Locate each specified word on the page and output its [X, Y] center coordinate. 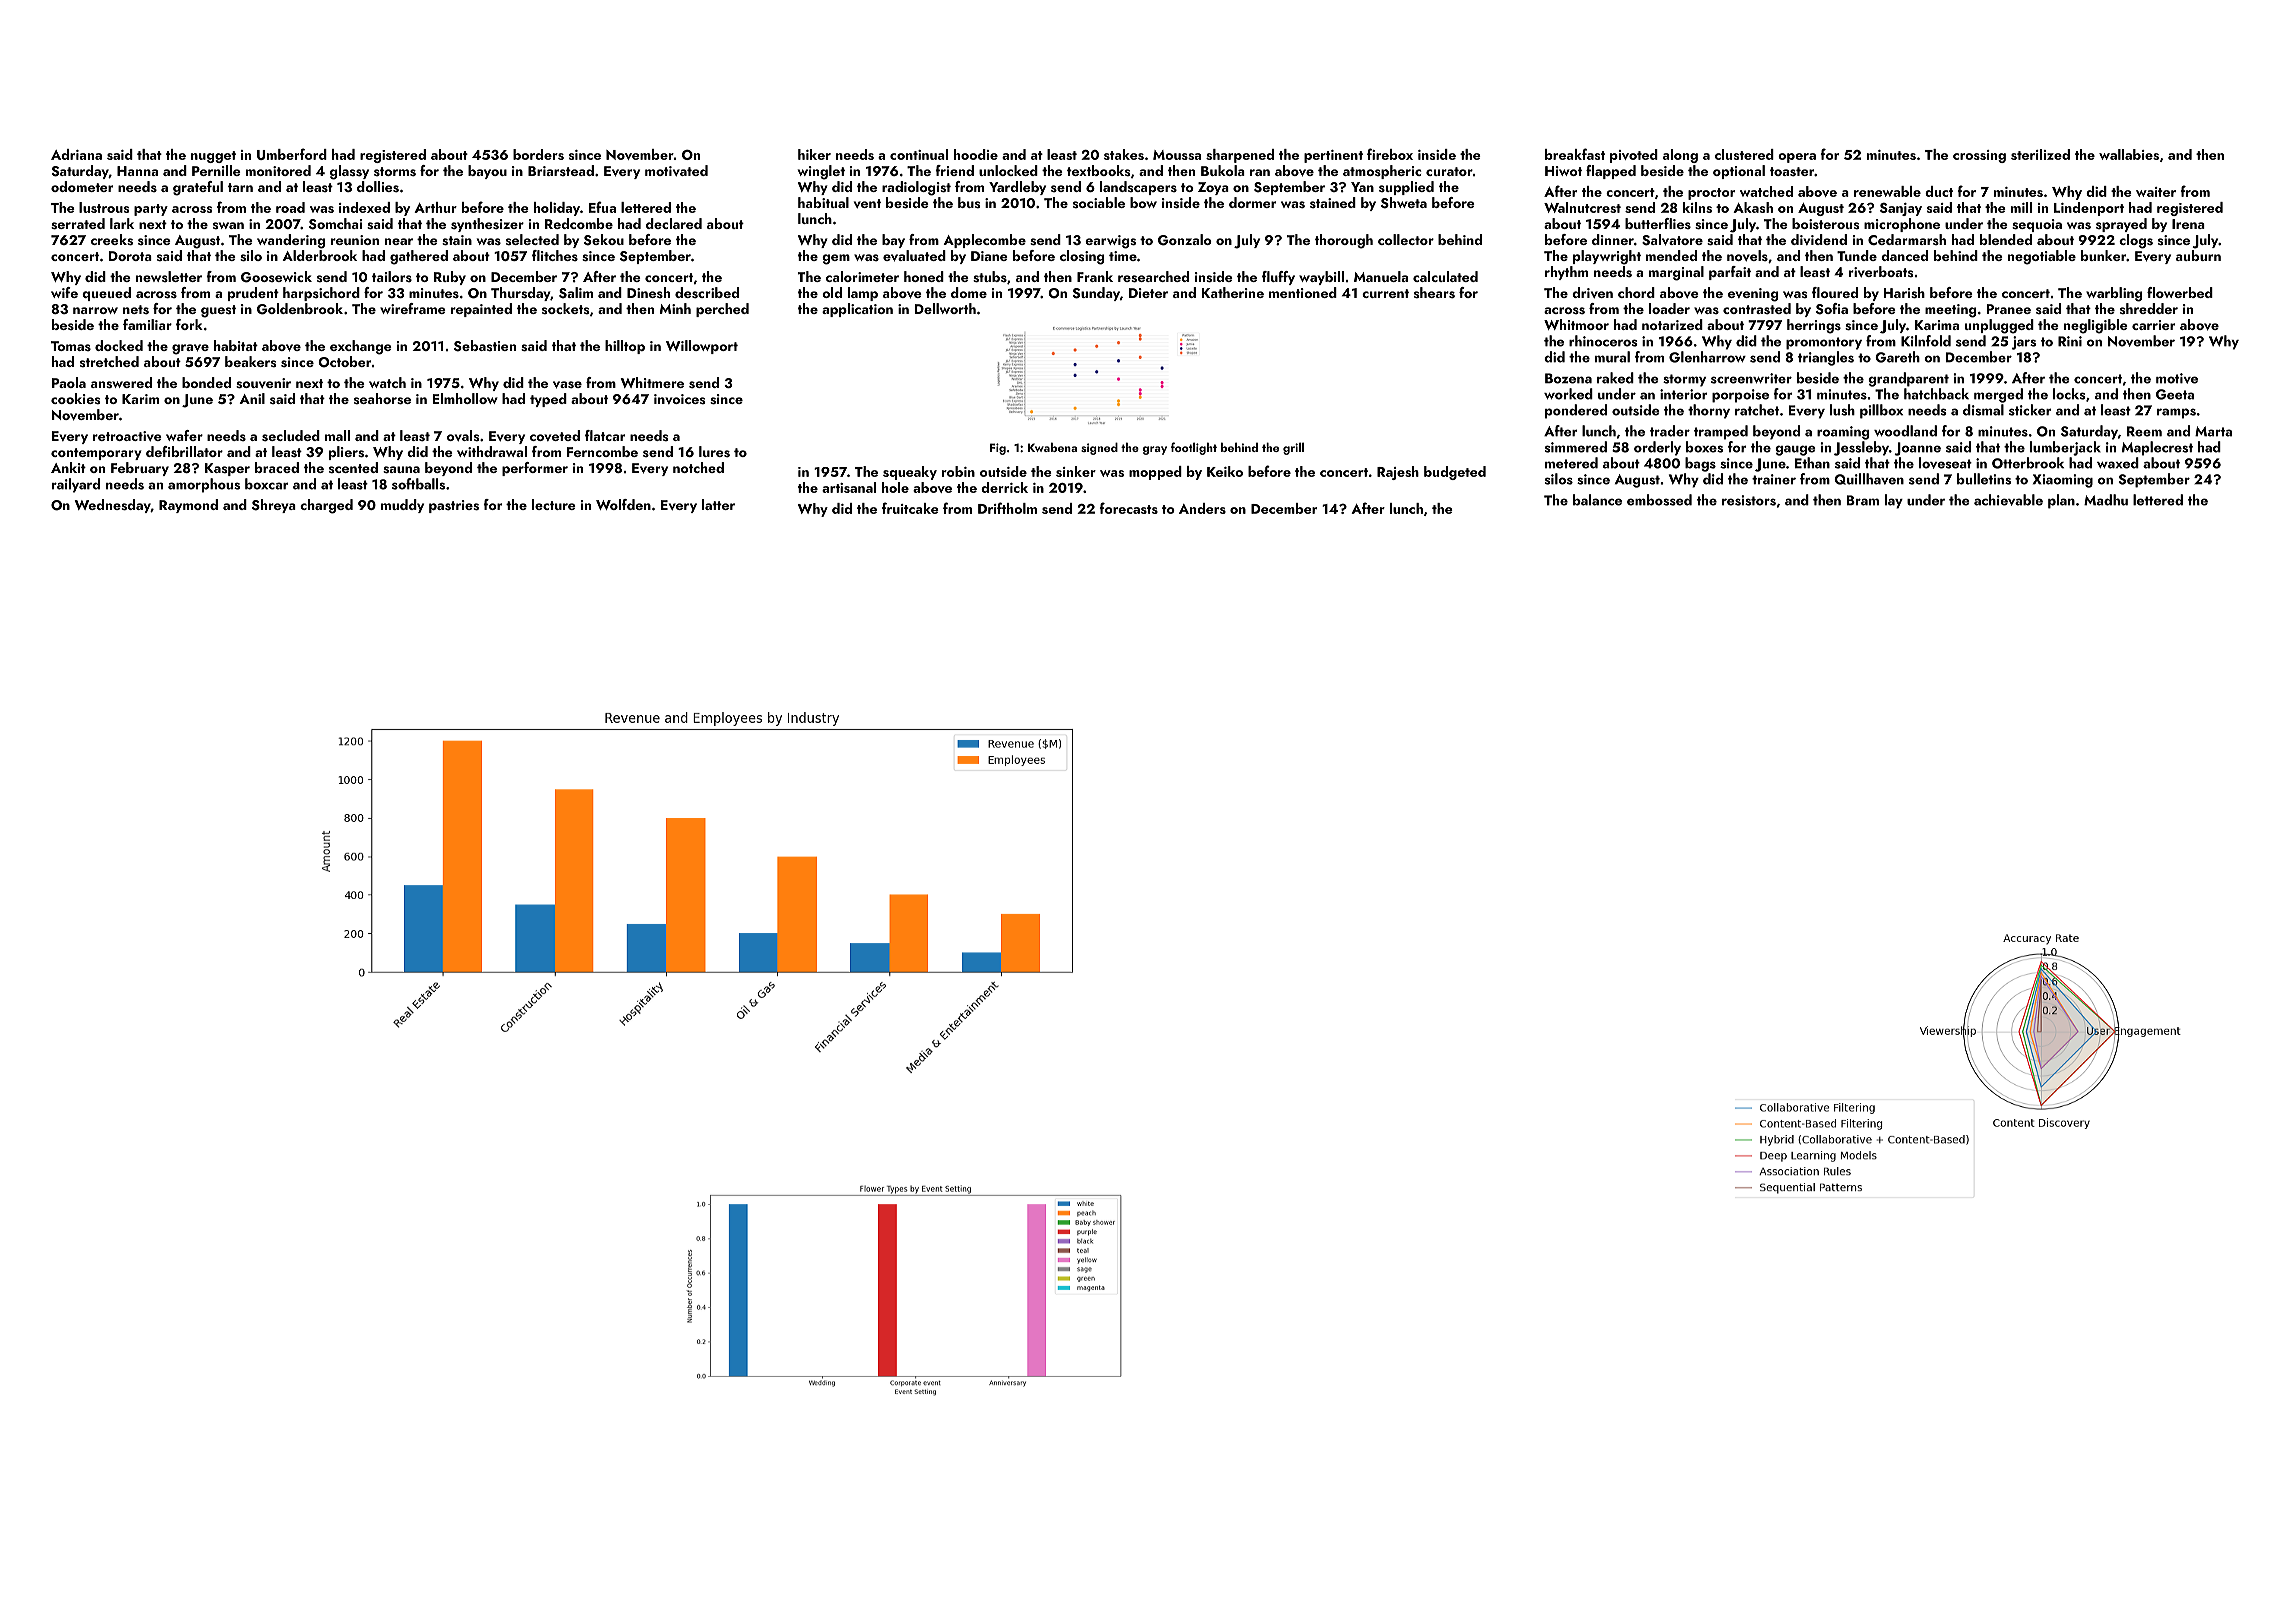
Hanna [137, 171]
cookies [75, 398]
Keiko [1225, 471]
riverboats [1881, 272]
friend [954, 170]
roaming [1843, 433]
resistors [1749, 500]
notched [698, 467]
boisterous [1825, 223]
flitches [555, 255]
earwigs [1110, 242]
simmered [1576, 447]
